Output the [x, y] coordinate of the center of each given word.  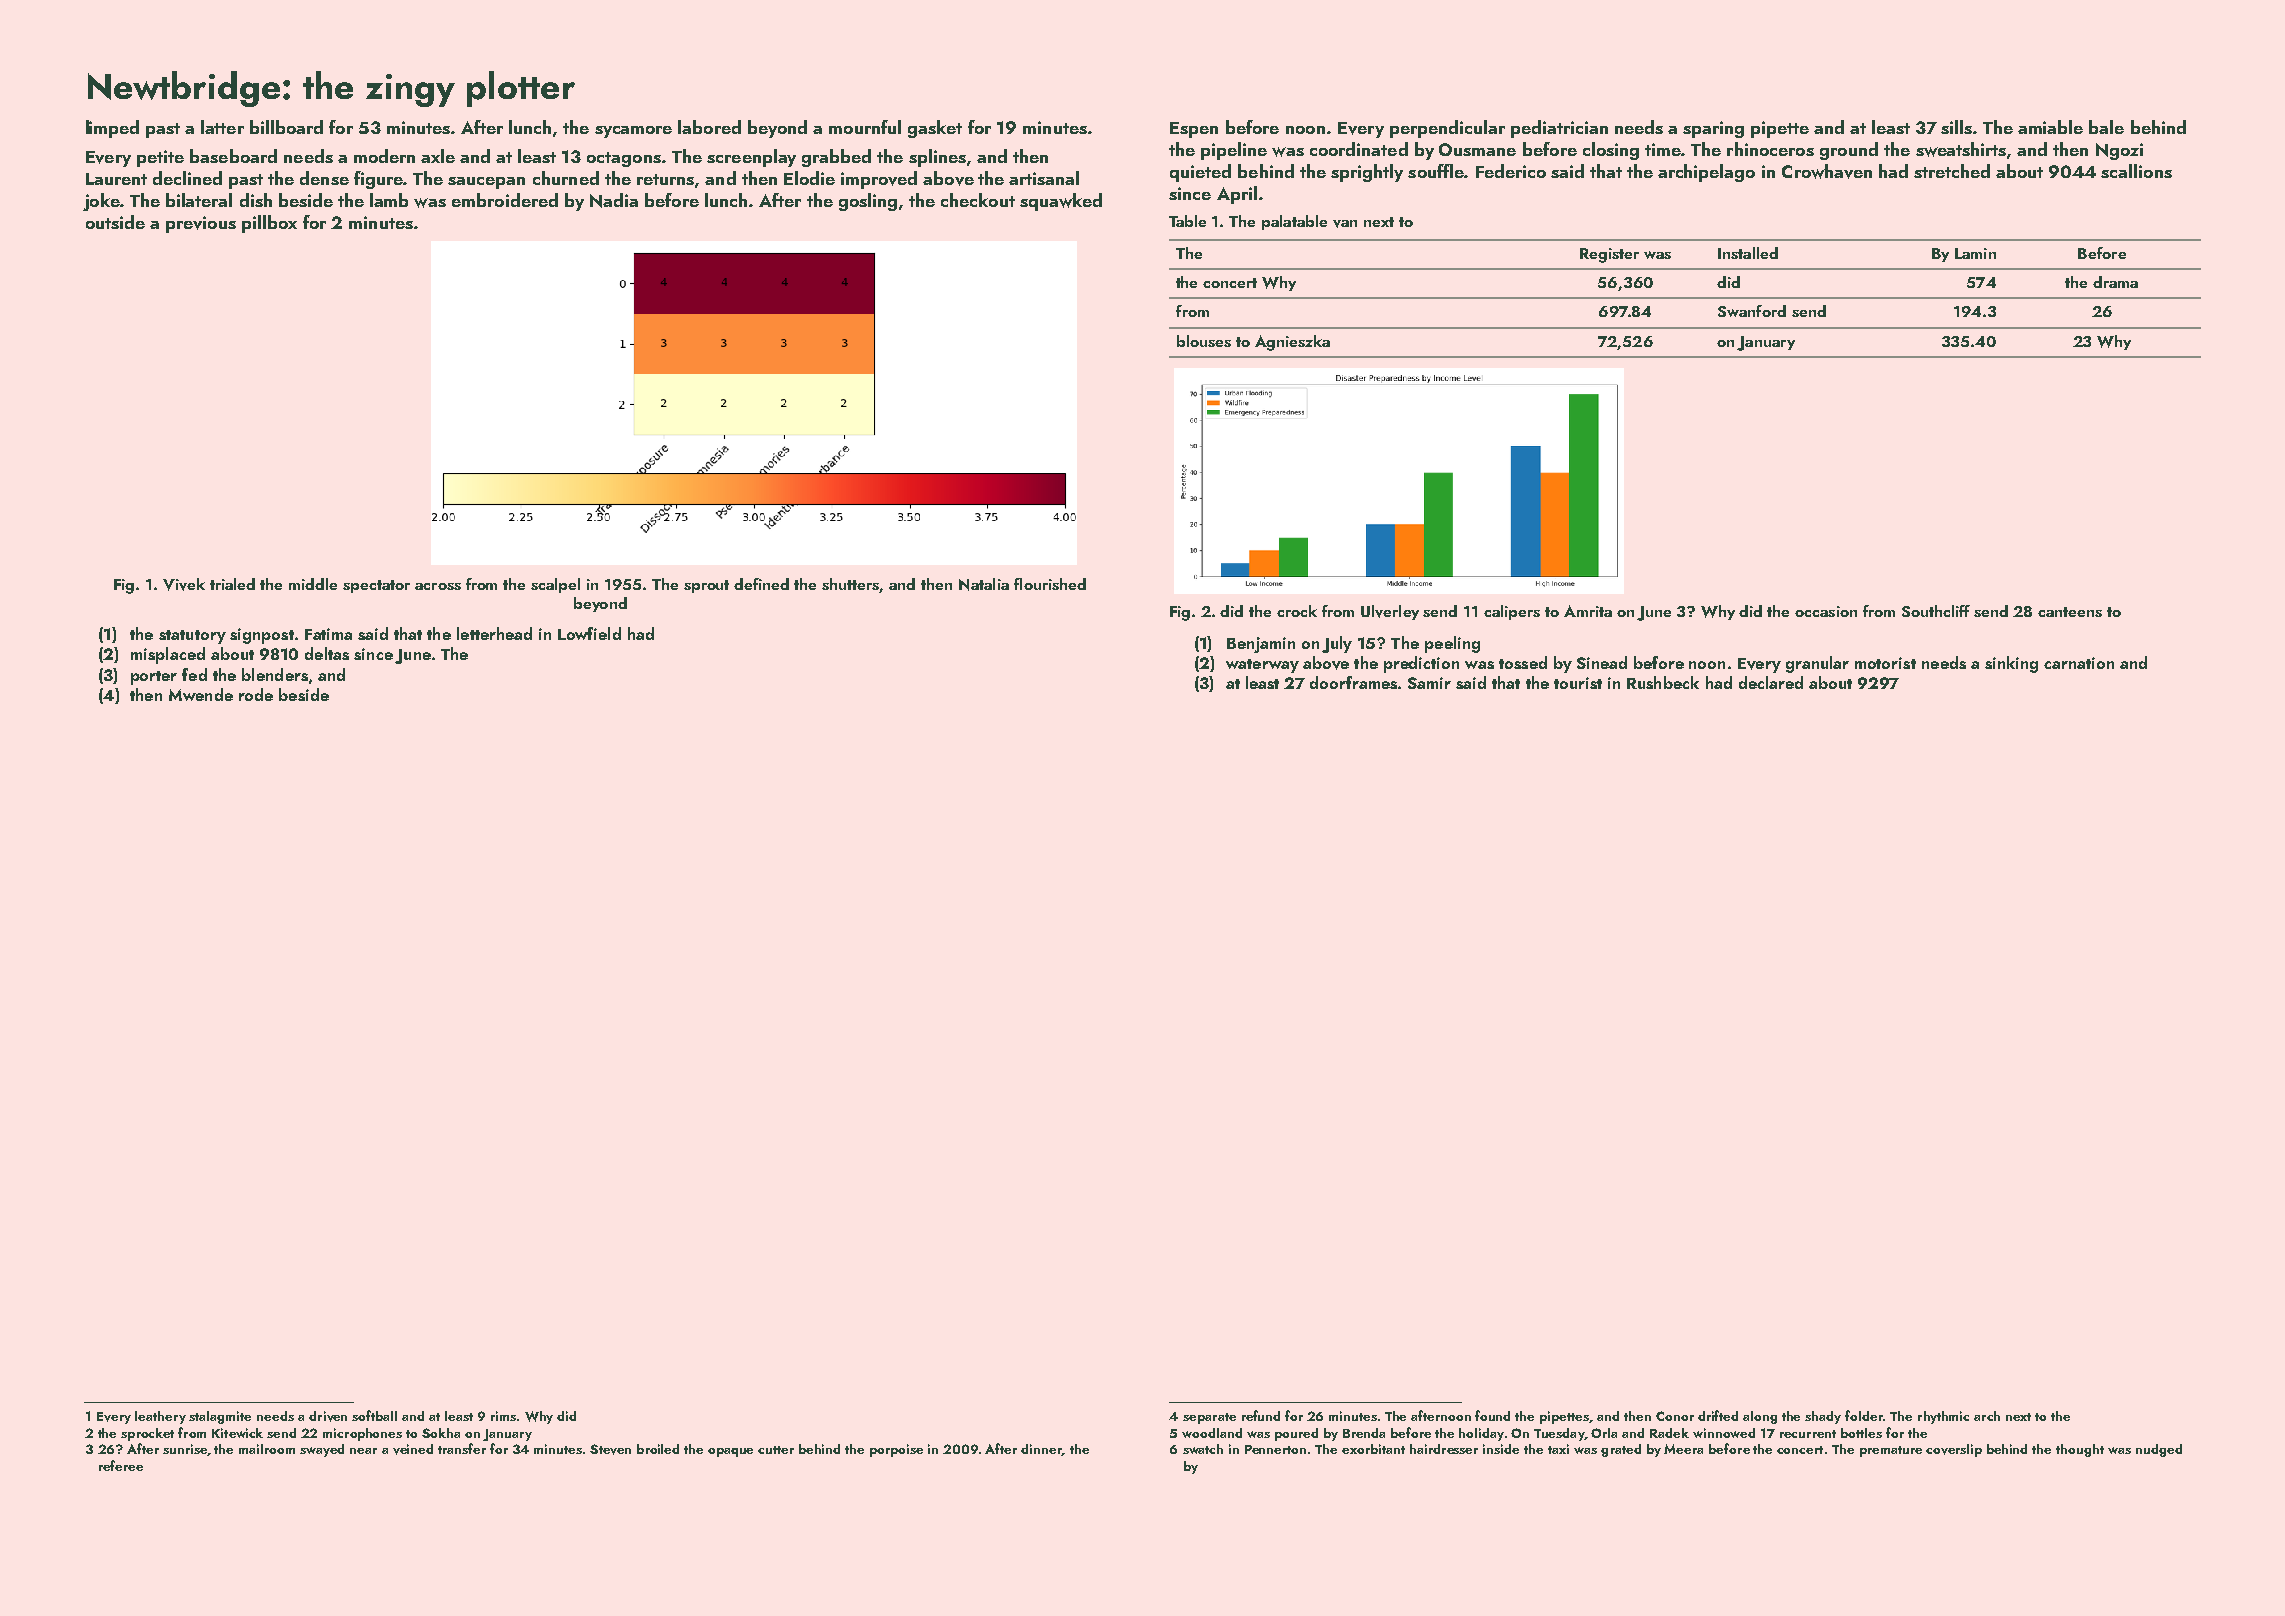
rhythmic [1943, 1417]
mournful [865, 127]
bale [2106, 127]
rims [503, 1416]
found [1492, 1415]
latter [222, 127]
